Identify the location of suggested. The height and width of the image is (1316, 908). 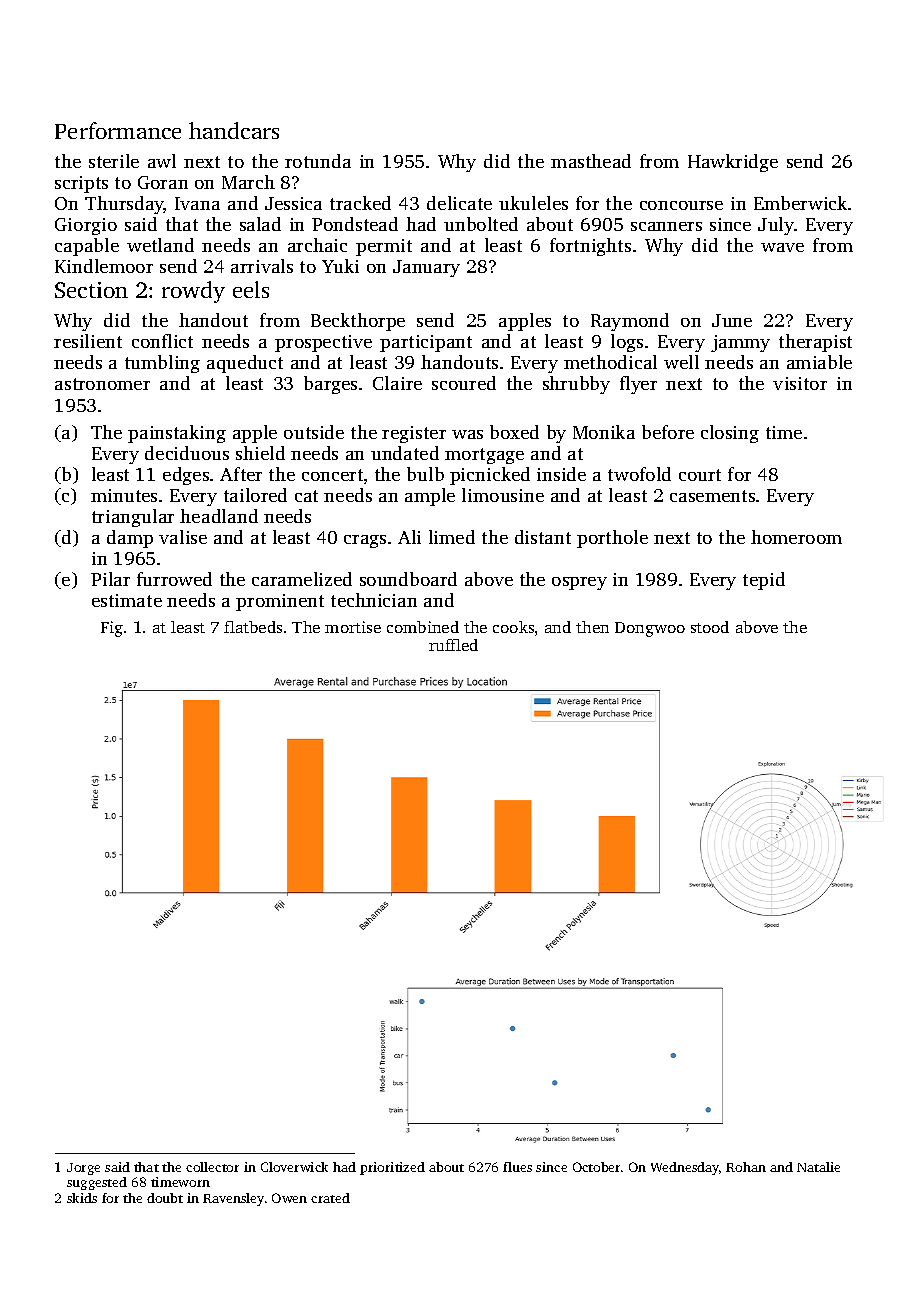
(97, 1183).
